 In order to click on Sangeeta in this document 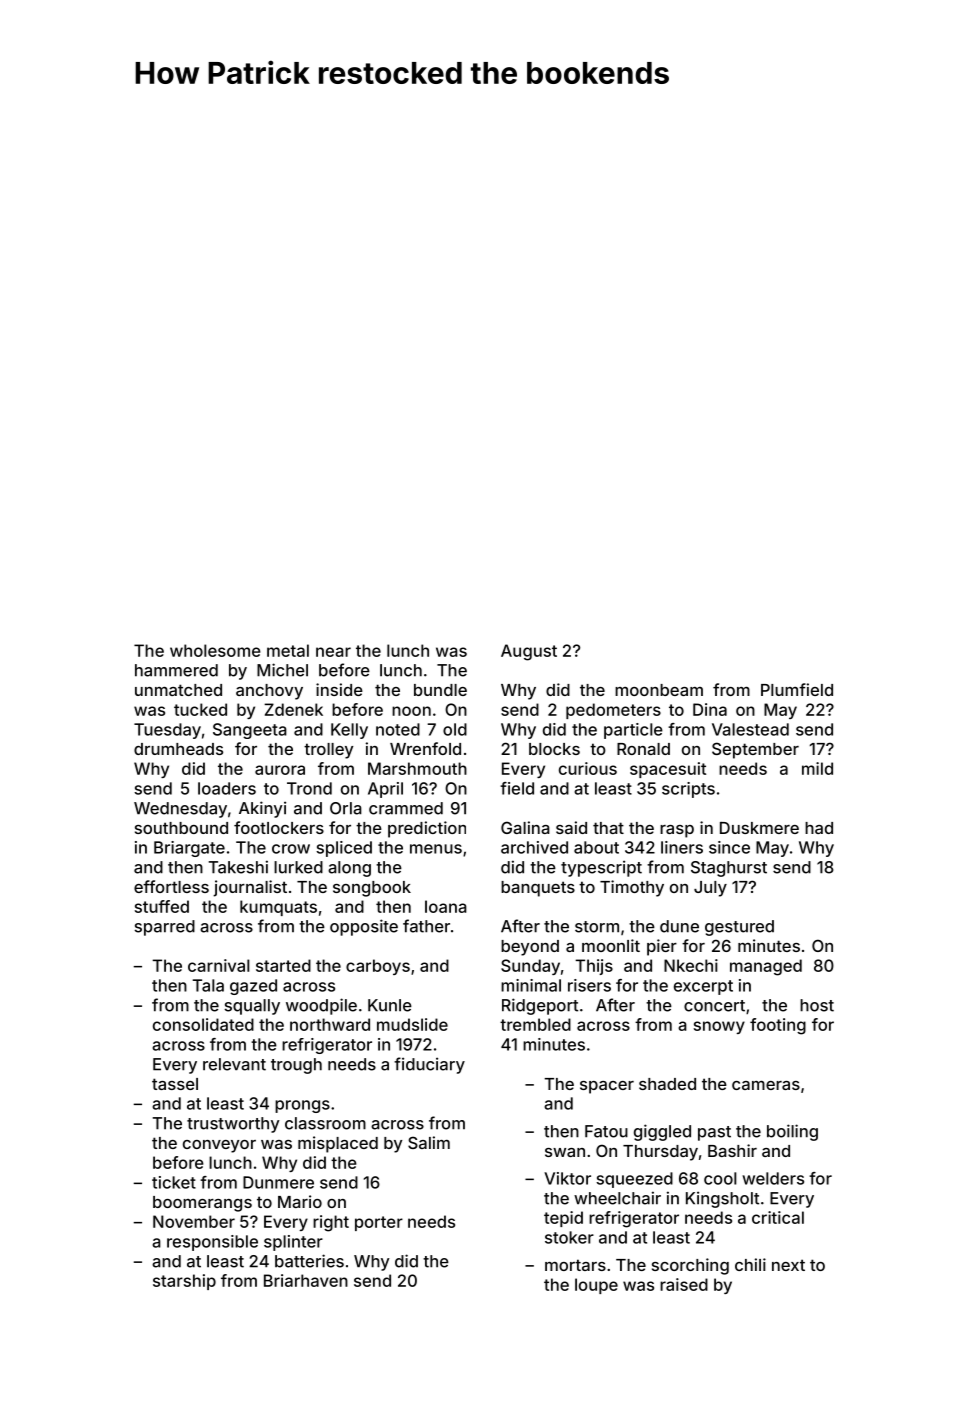, I will do `click(250, 731)`.
